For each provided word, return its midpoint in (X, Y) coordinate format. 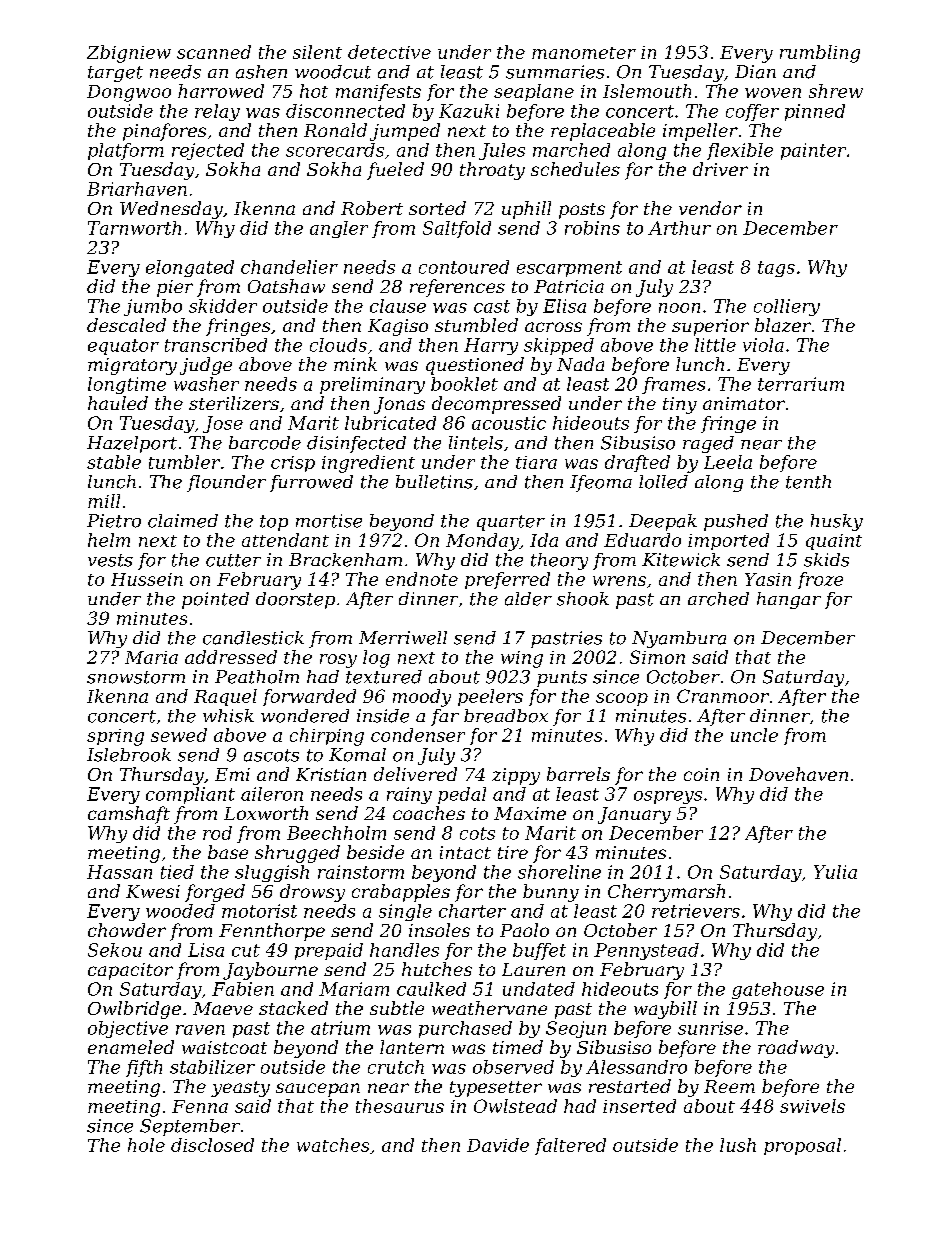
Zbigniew (129, 54)
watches (333, 1145)
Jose (223, 424)
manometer (584, 53)
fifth (144, 1068)
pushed (736, 522)
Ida (544, 540)
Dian (755, 72)
